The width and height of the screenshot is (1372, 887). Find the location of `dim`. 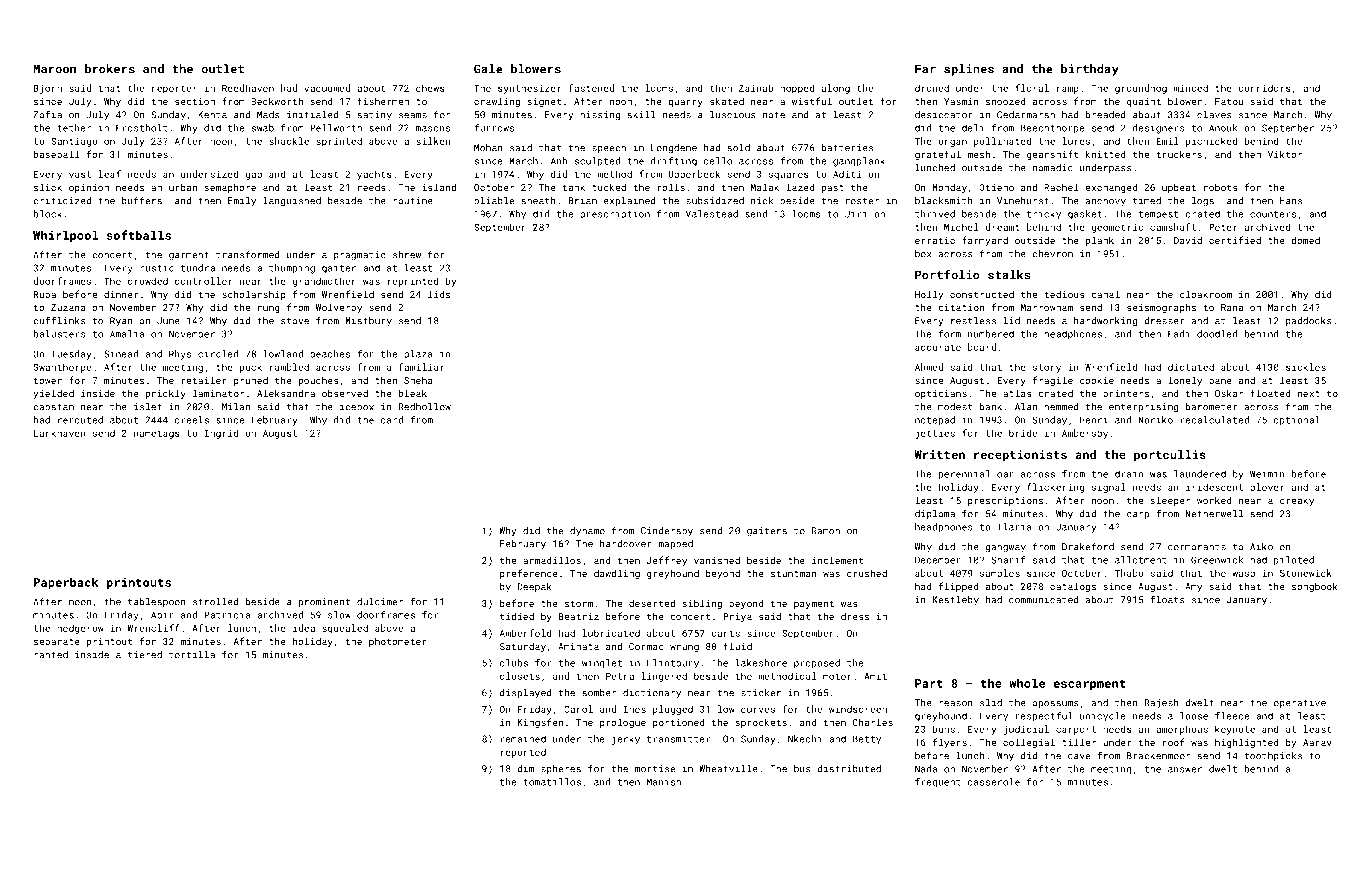

dim is located at coordinates (525, 769).
